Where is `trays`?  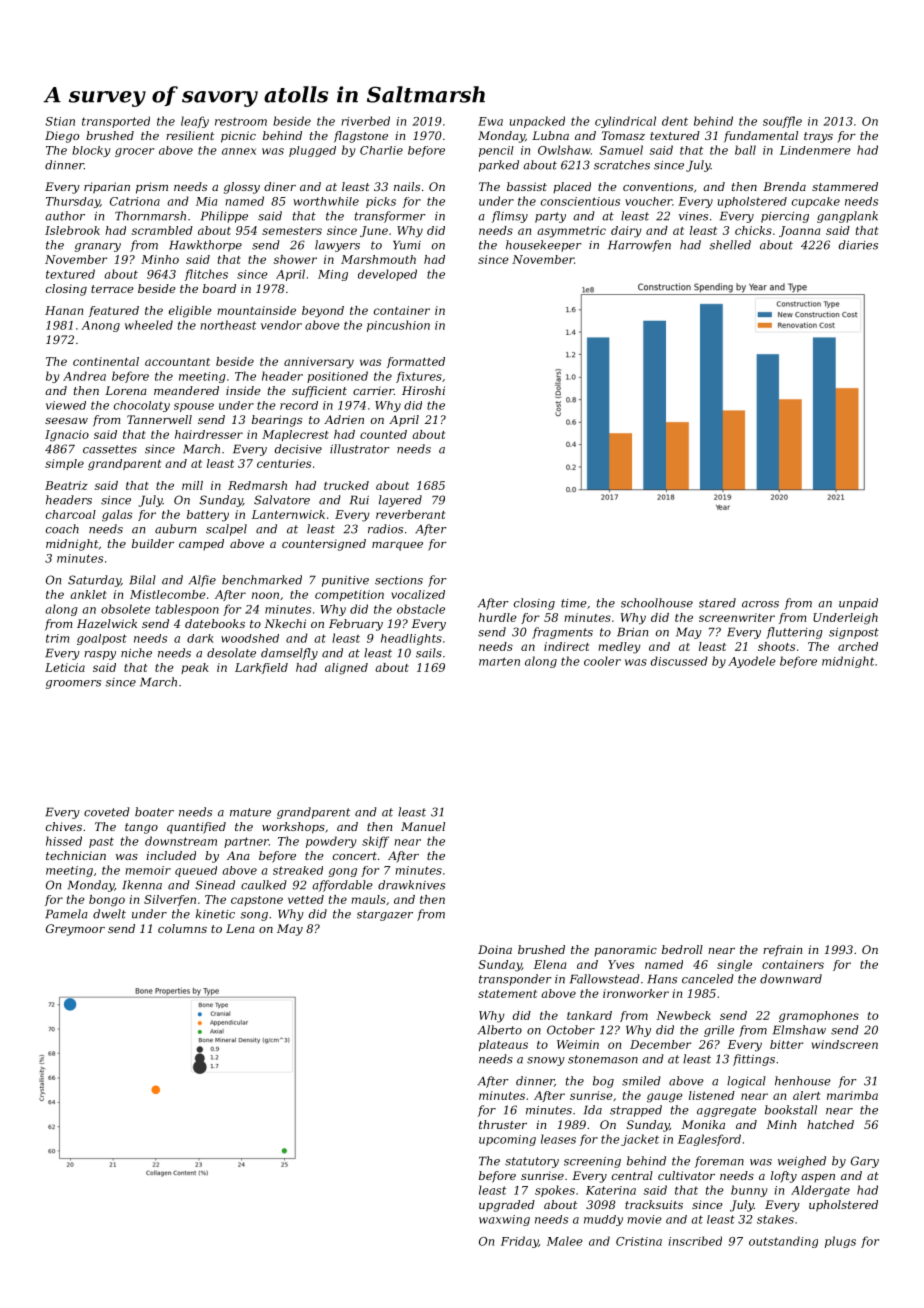 trays is located at coordinates (818, 137).
